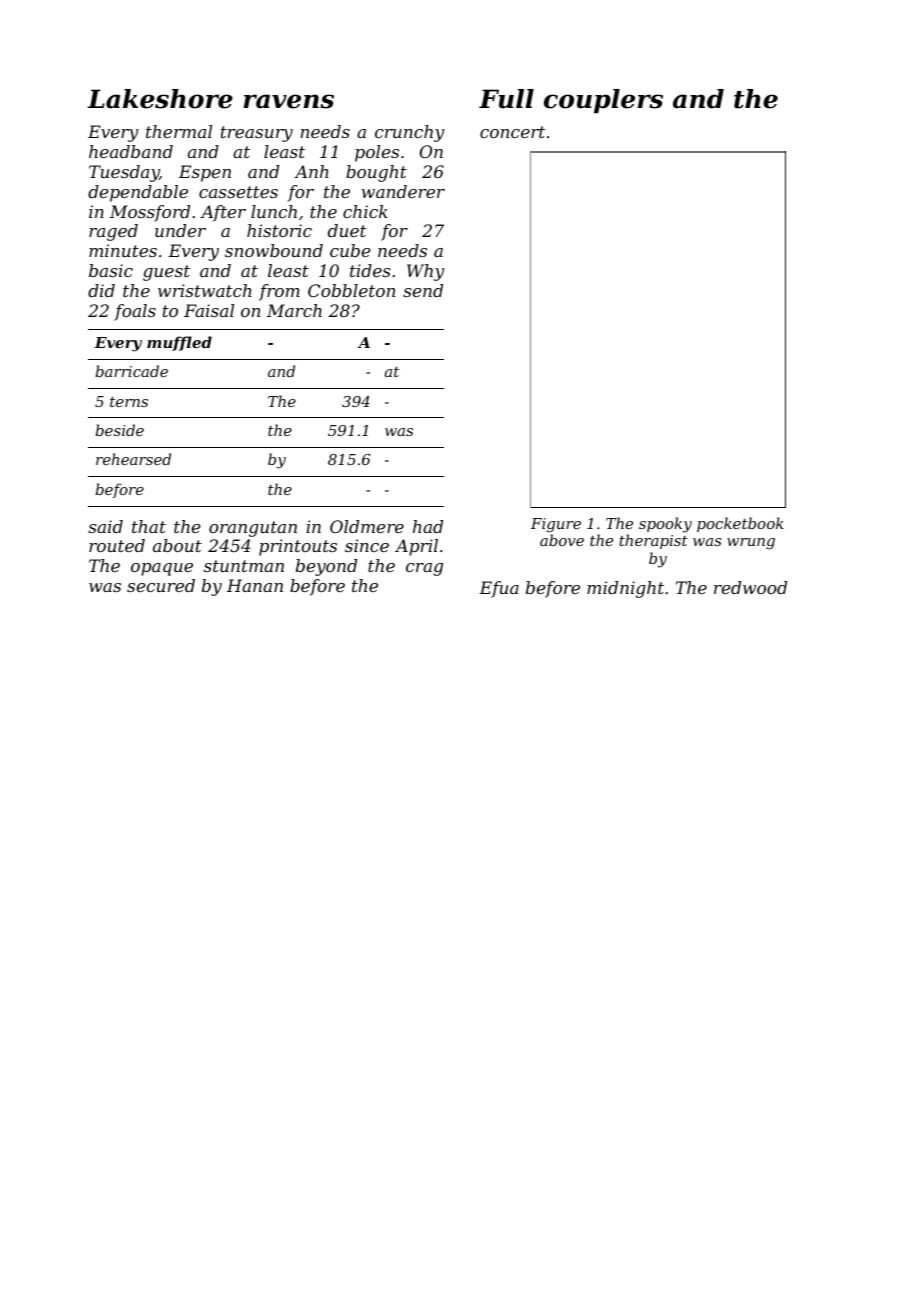  I want to click on thermal, so click(179, 131).
